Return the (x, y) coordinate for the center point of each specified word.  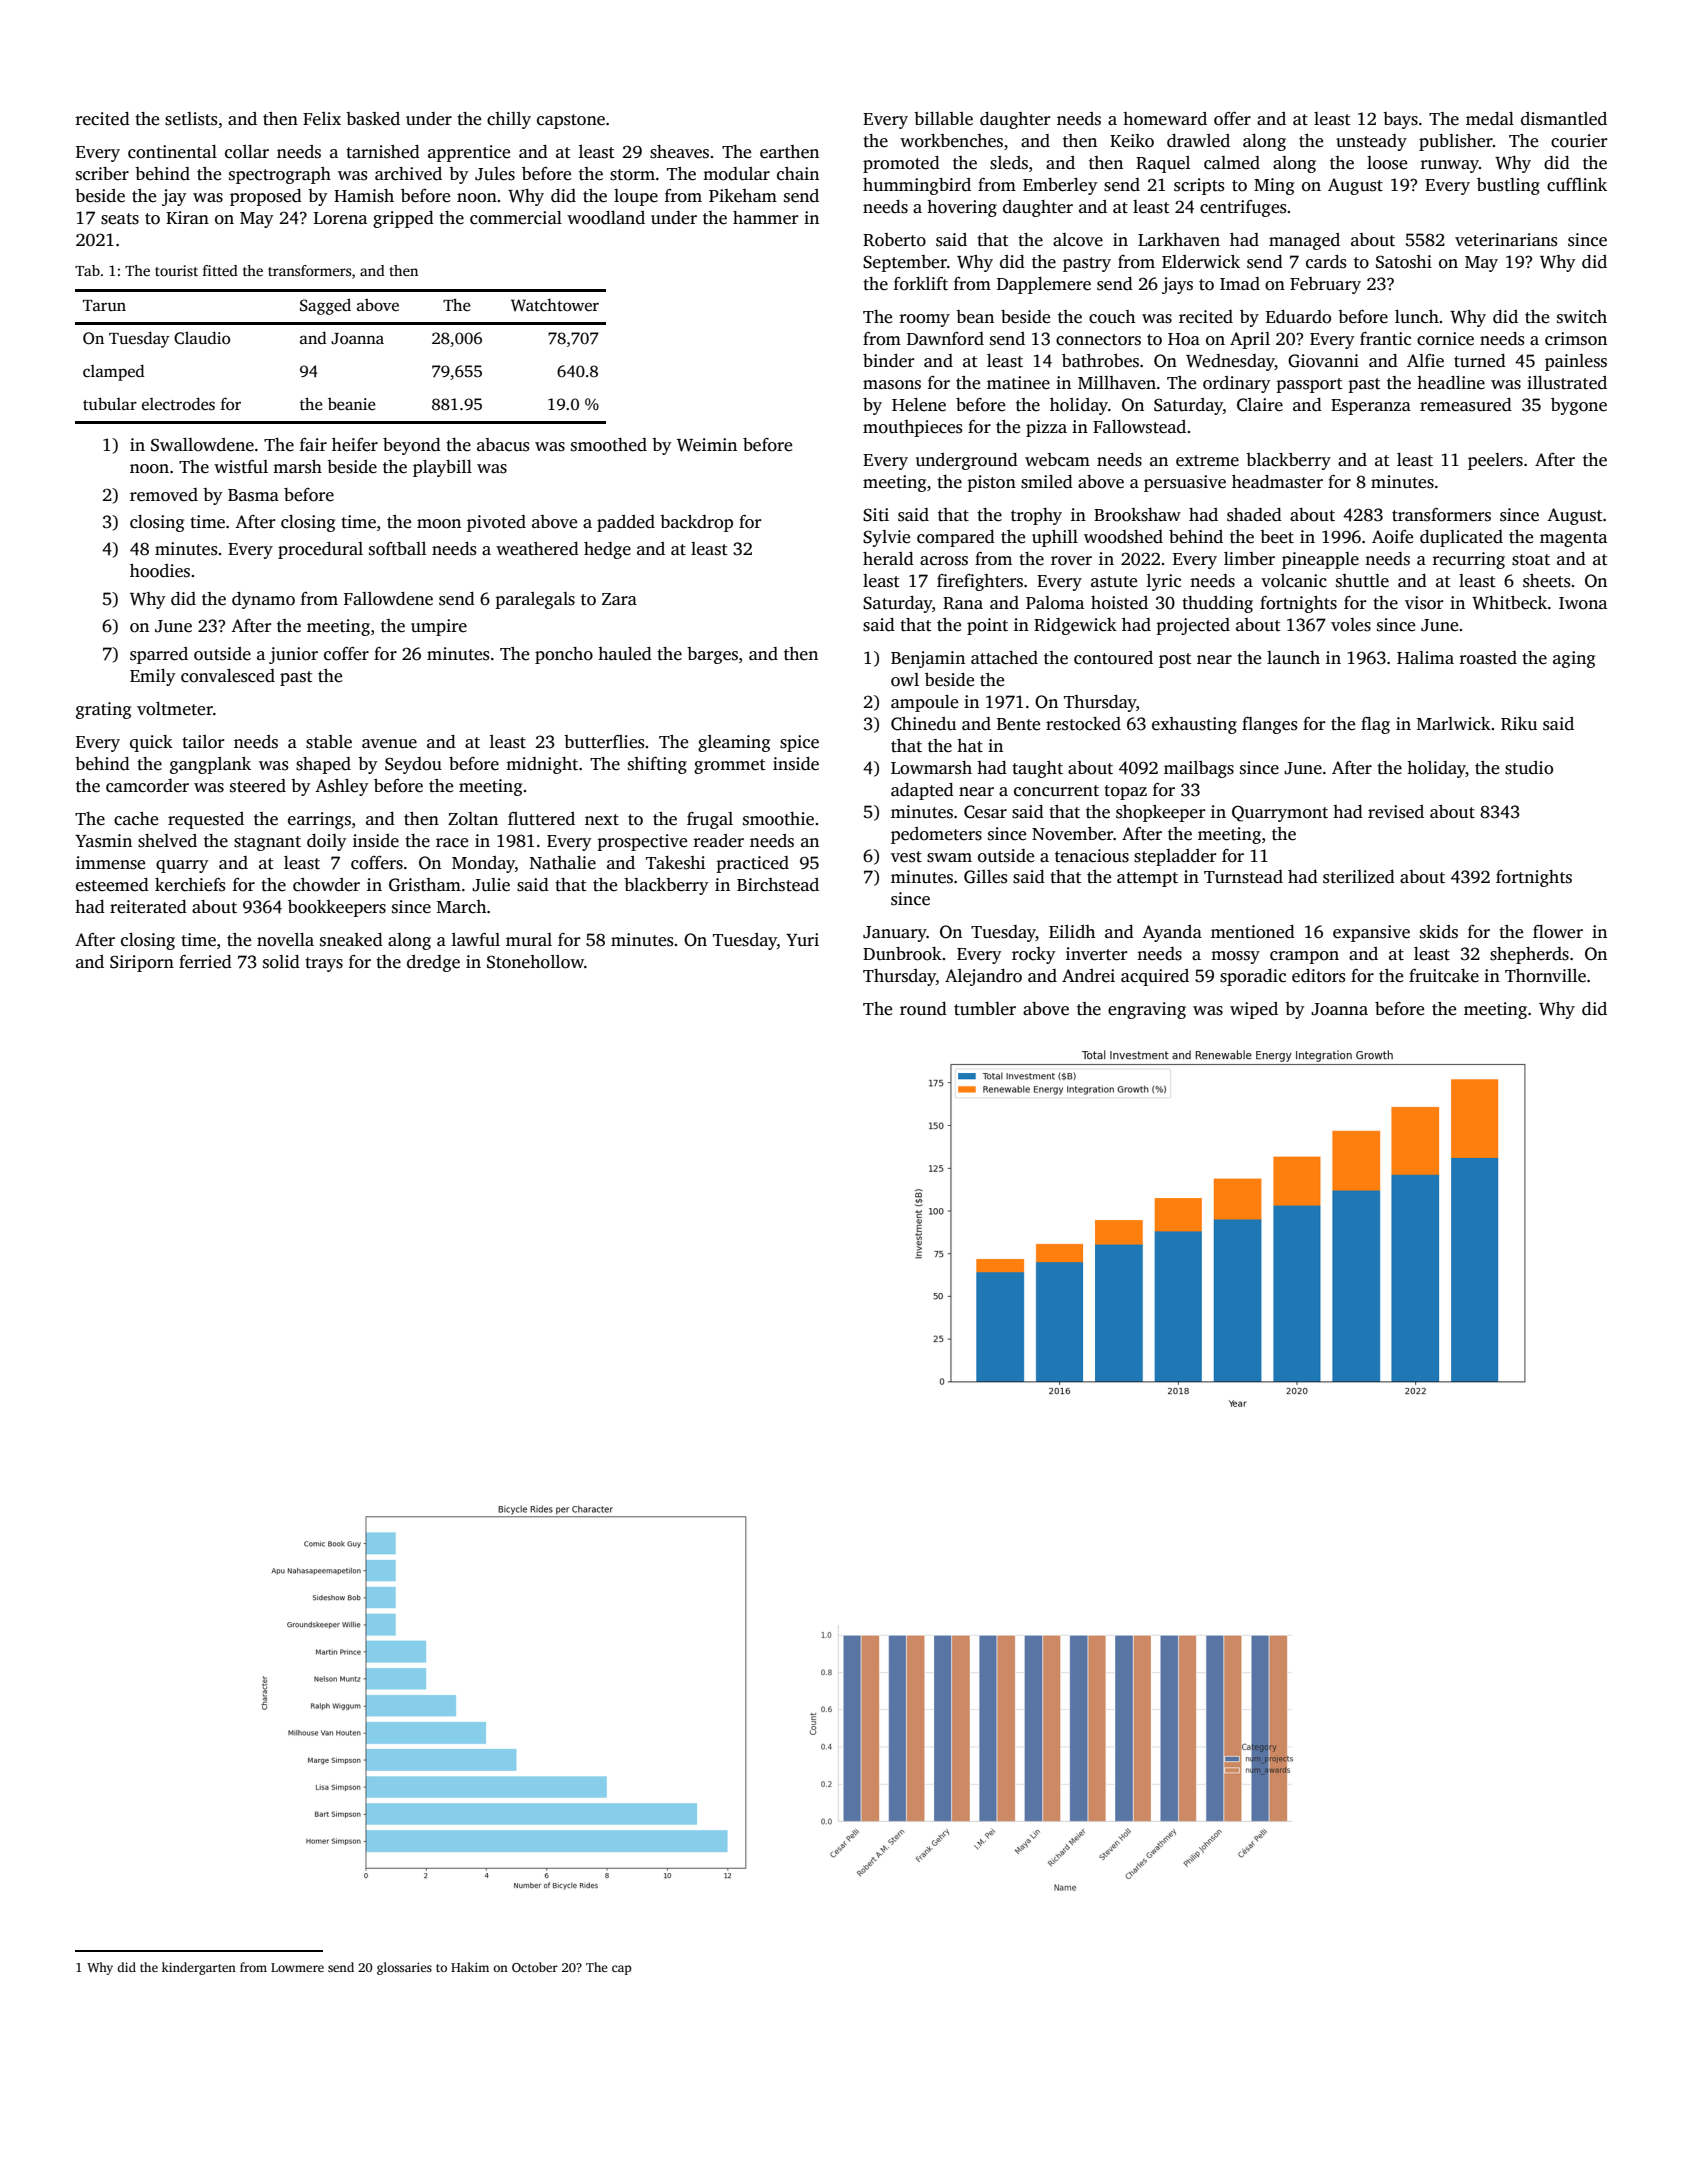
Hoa (1184, 339)
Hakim (470, 1967)
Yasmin (103, 841)
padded (626, 523)
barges (712, 655)
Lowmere (297, 1967)
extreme (1207, 461)
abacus (503, 445)
